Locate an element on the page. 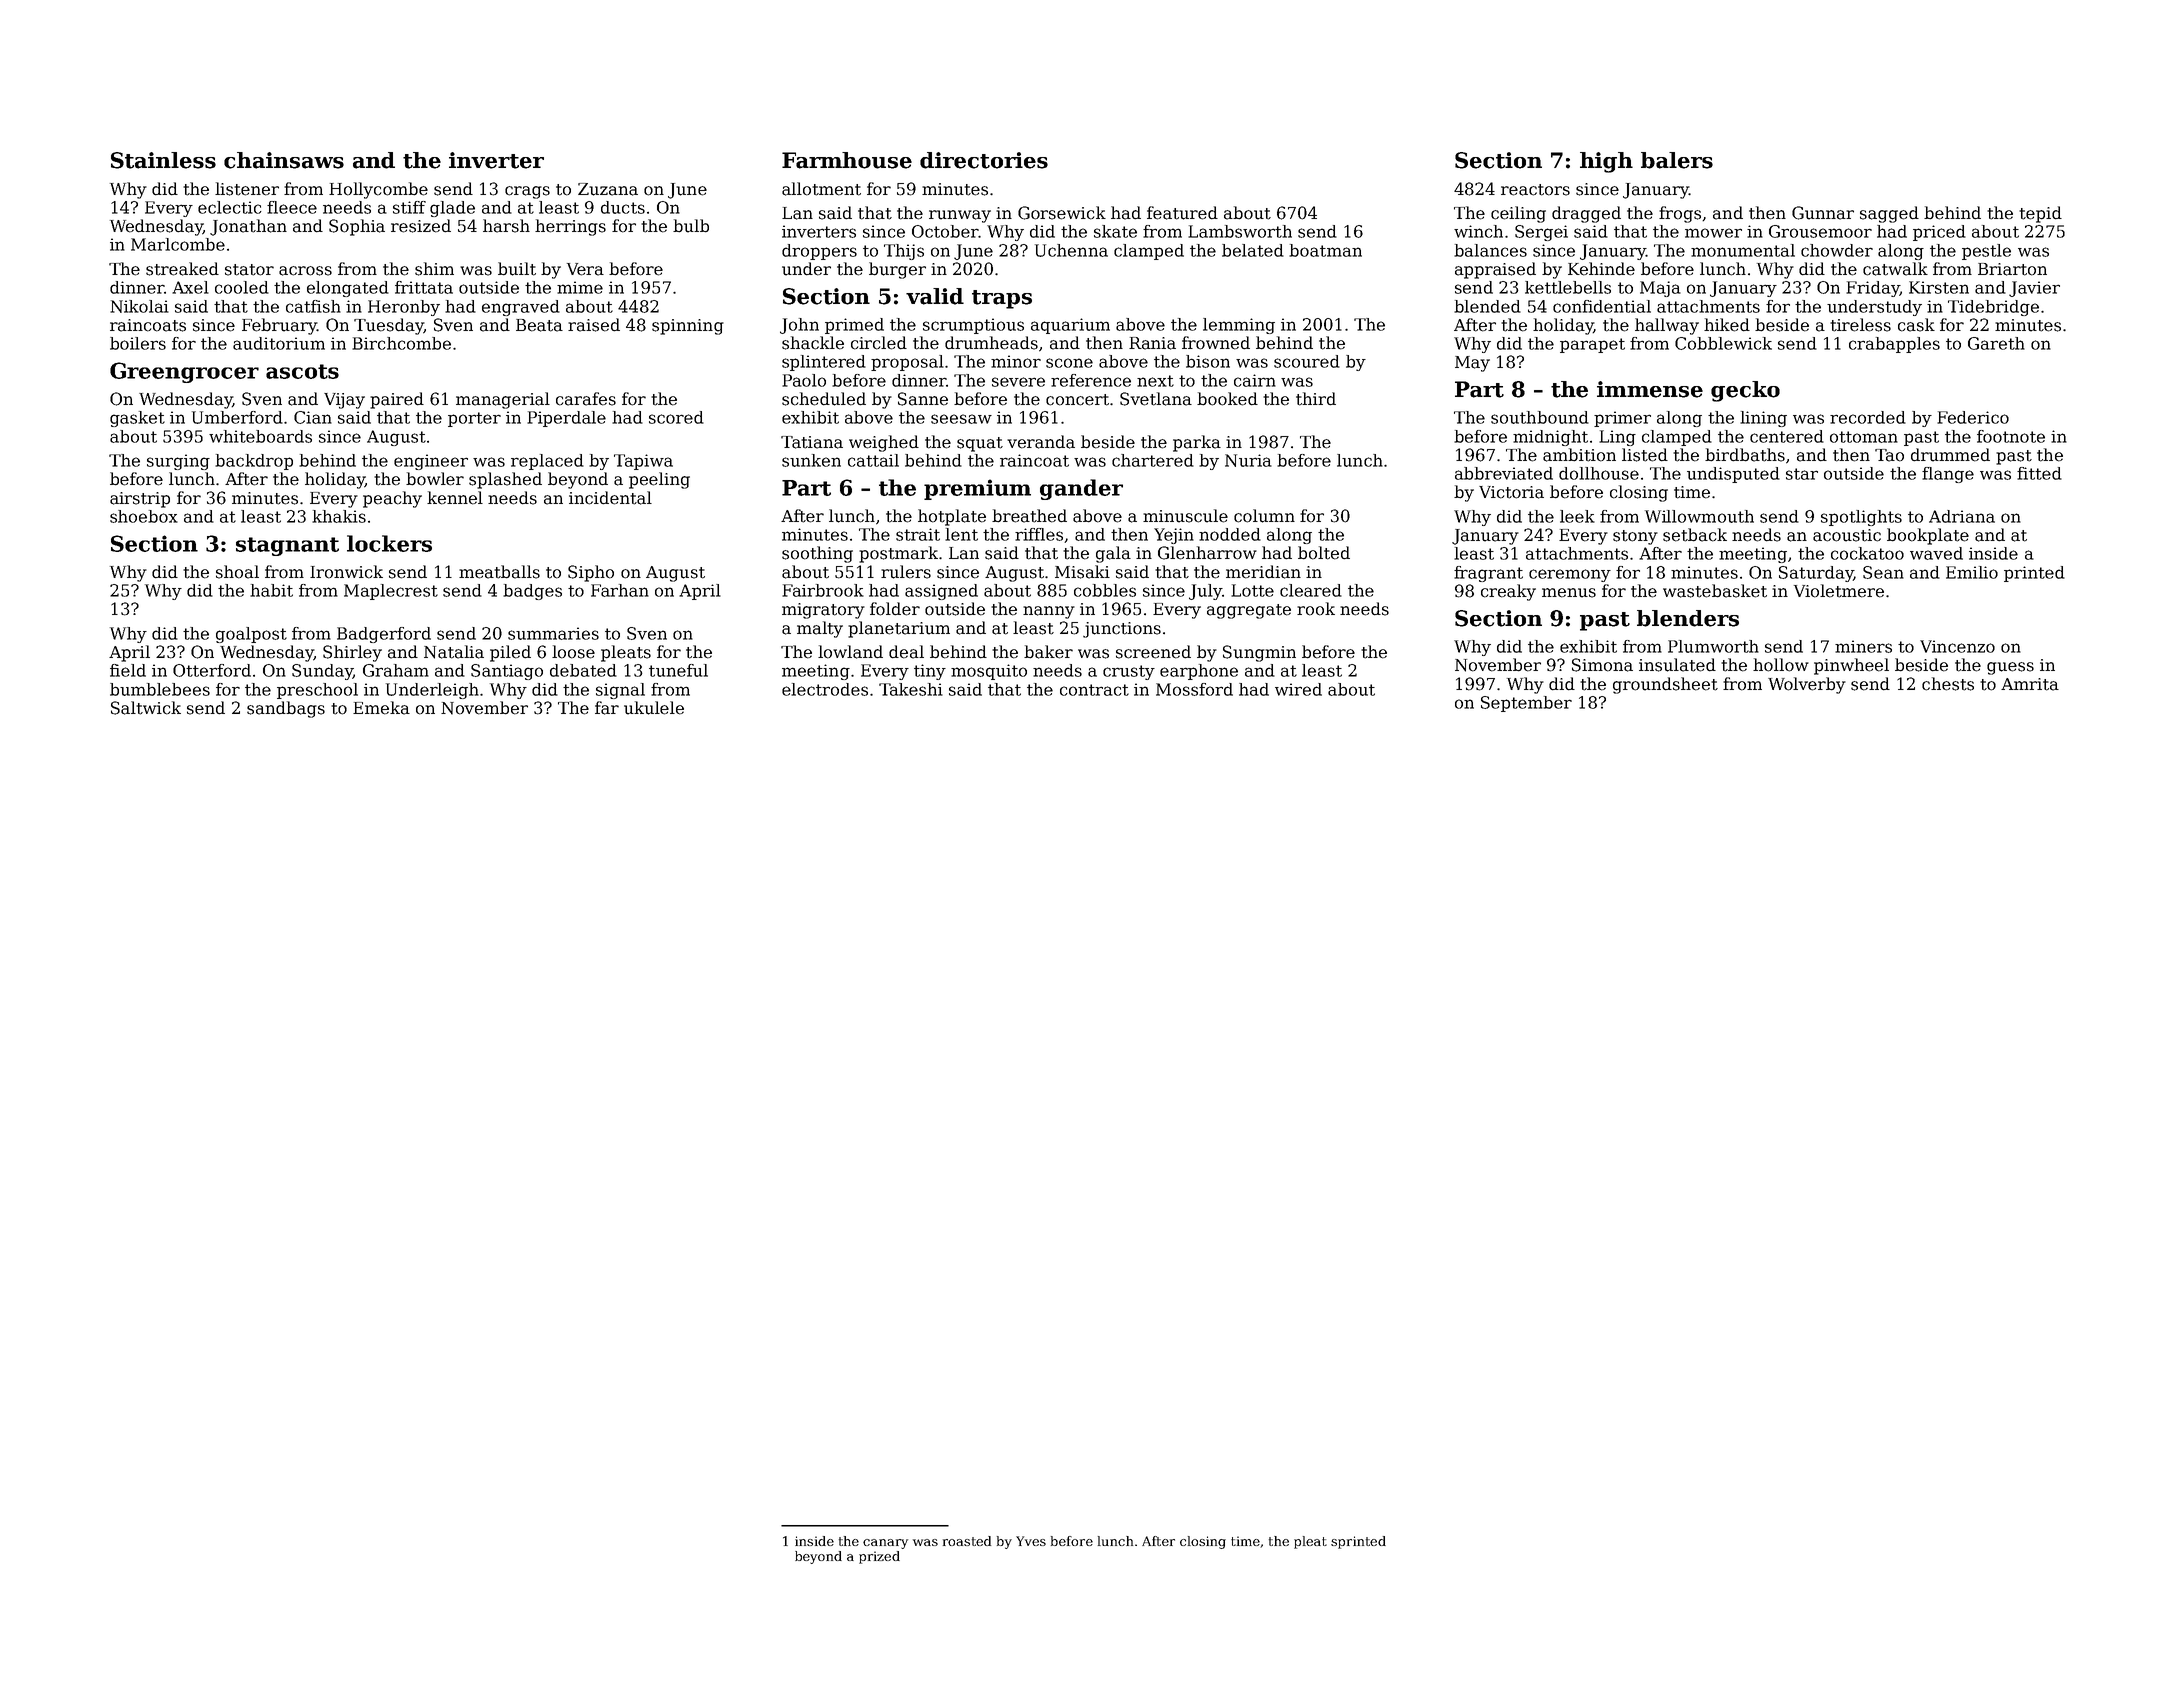  chainsaws is located at coordinates (284, 160).
